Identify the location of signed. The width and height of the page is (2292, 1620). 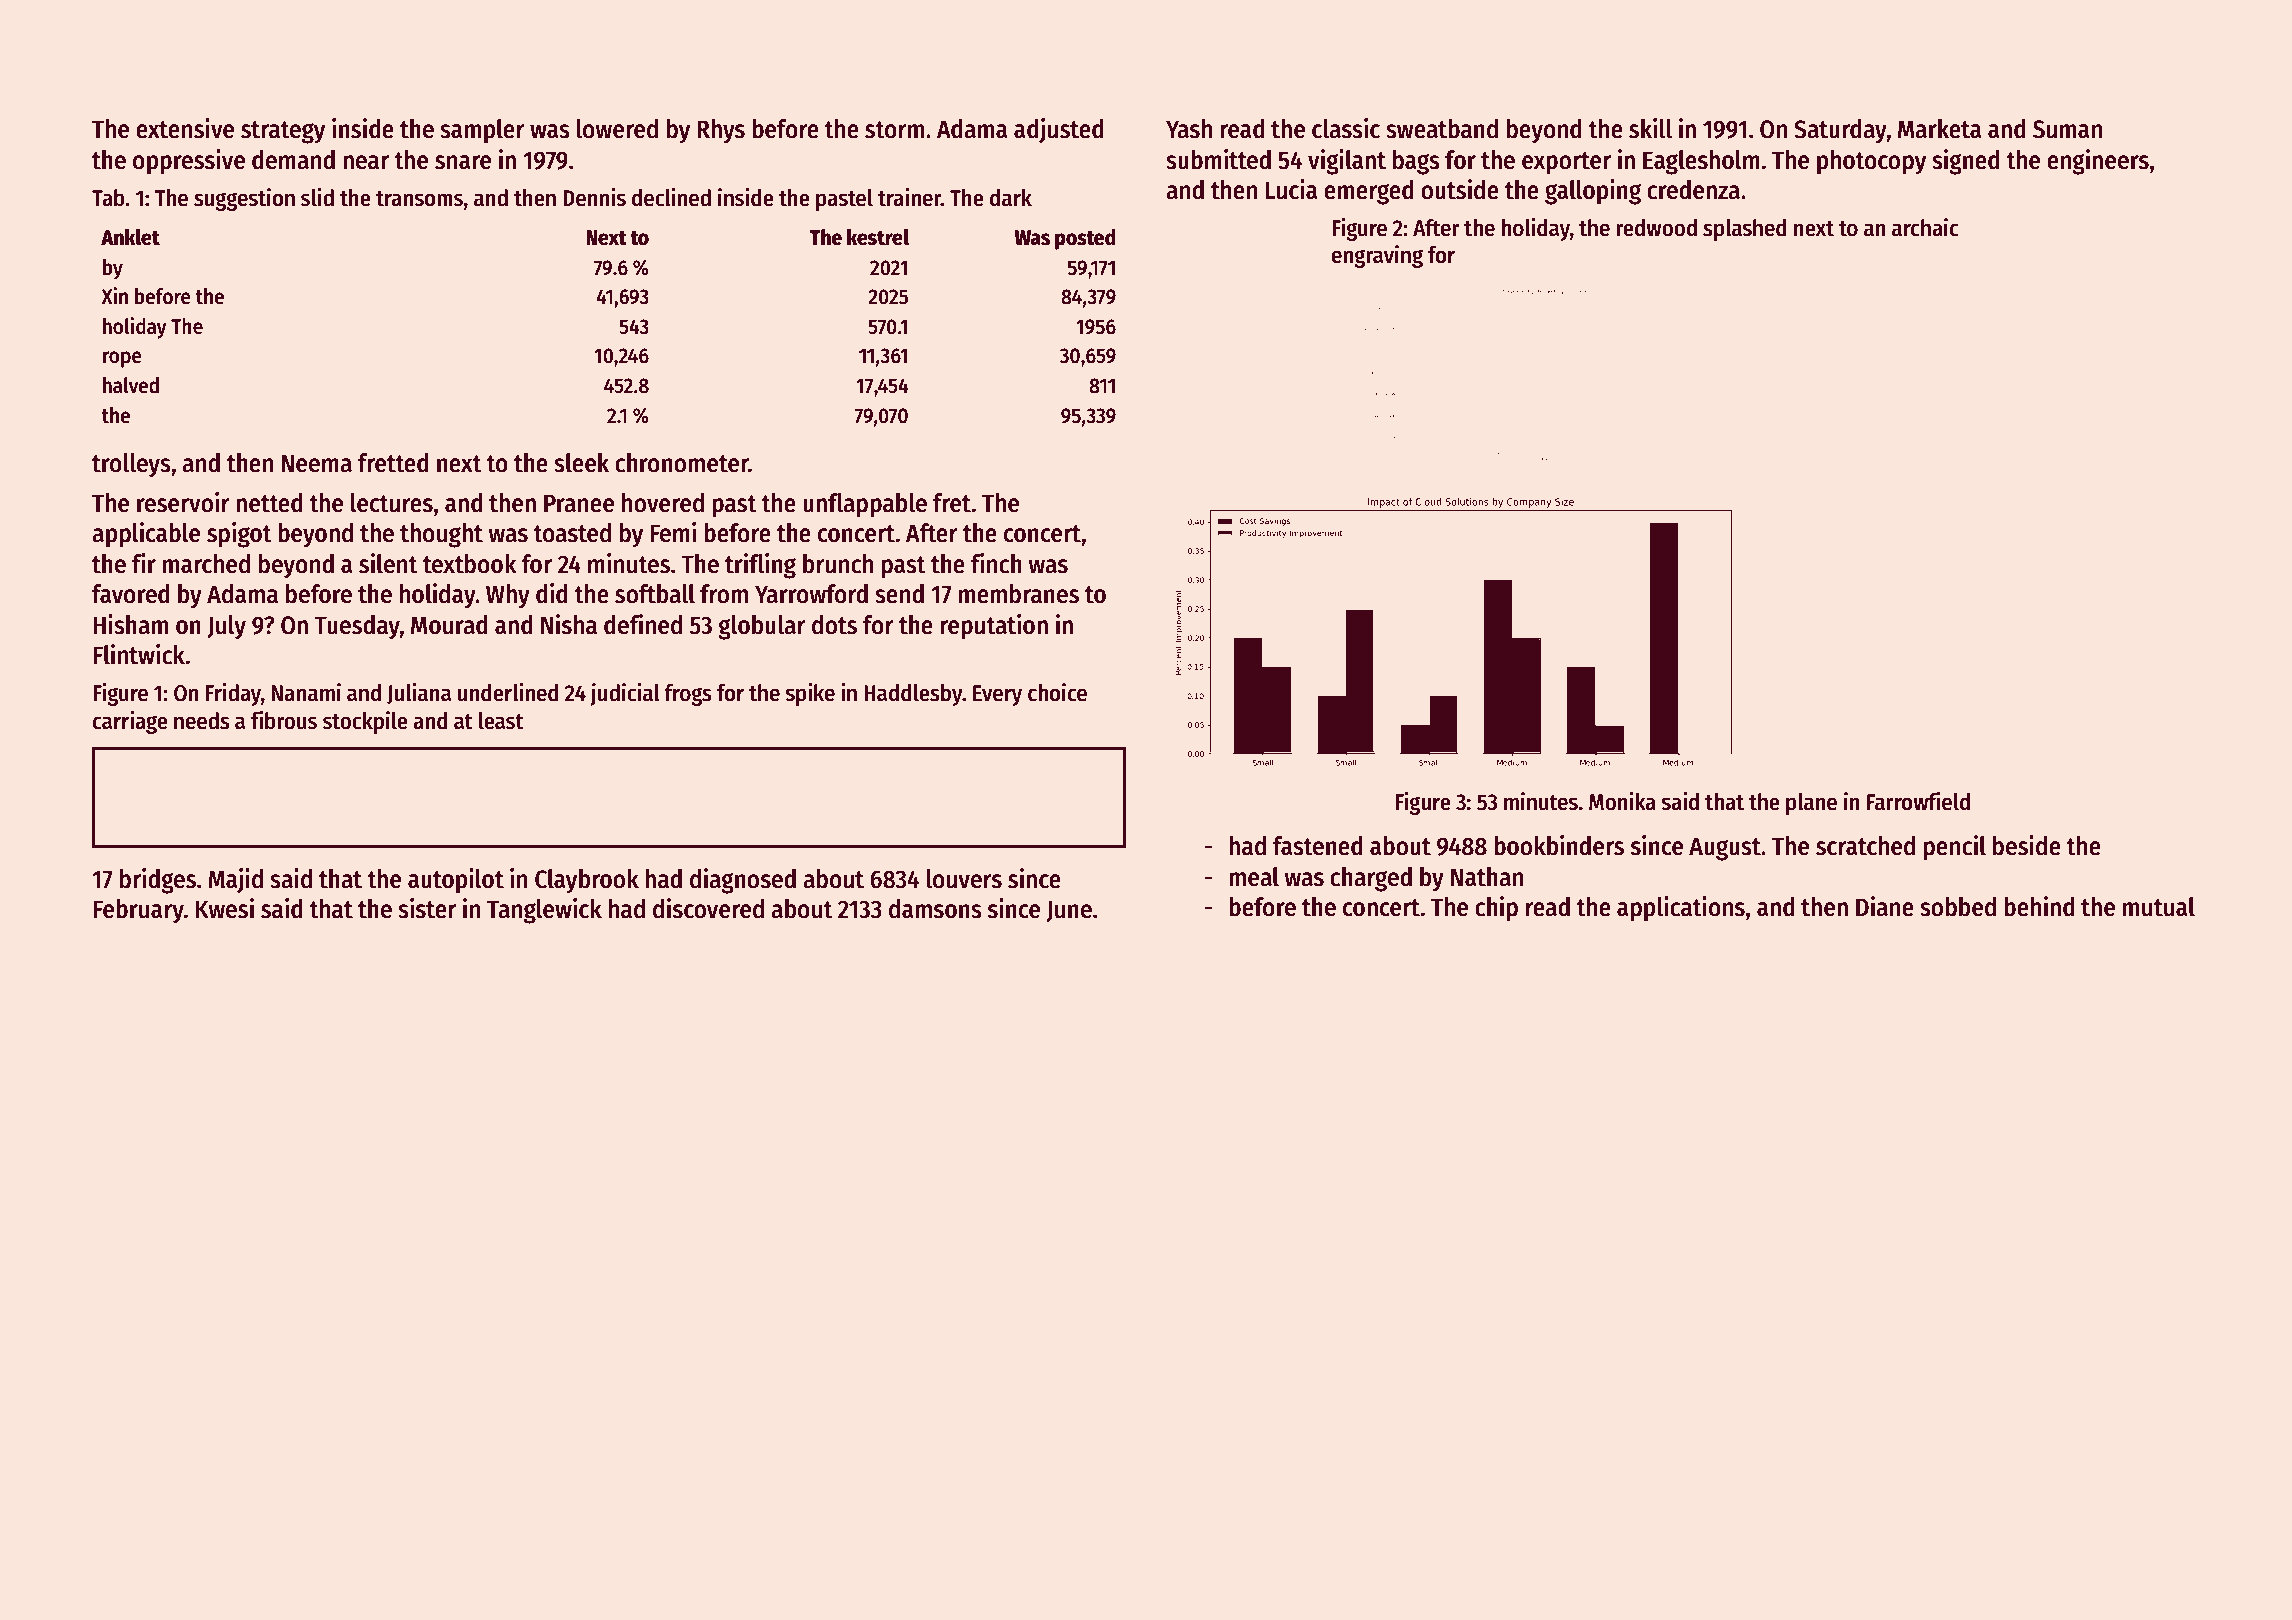
(1966, 162).
